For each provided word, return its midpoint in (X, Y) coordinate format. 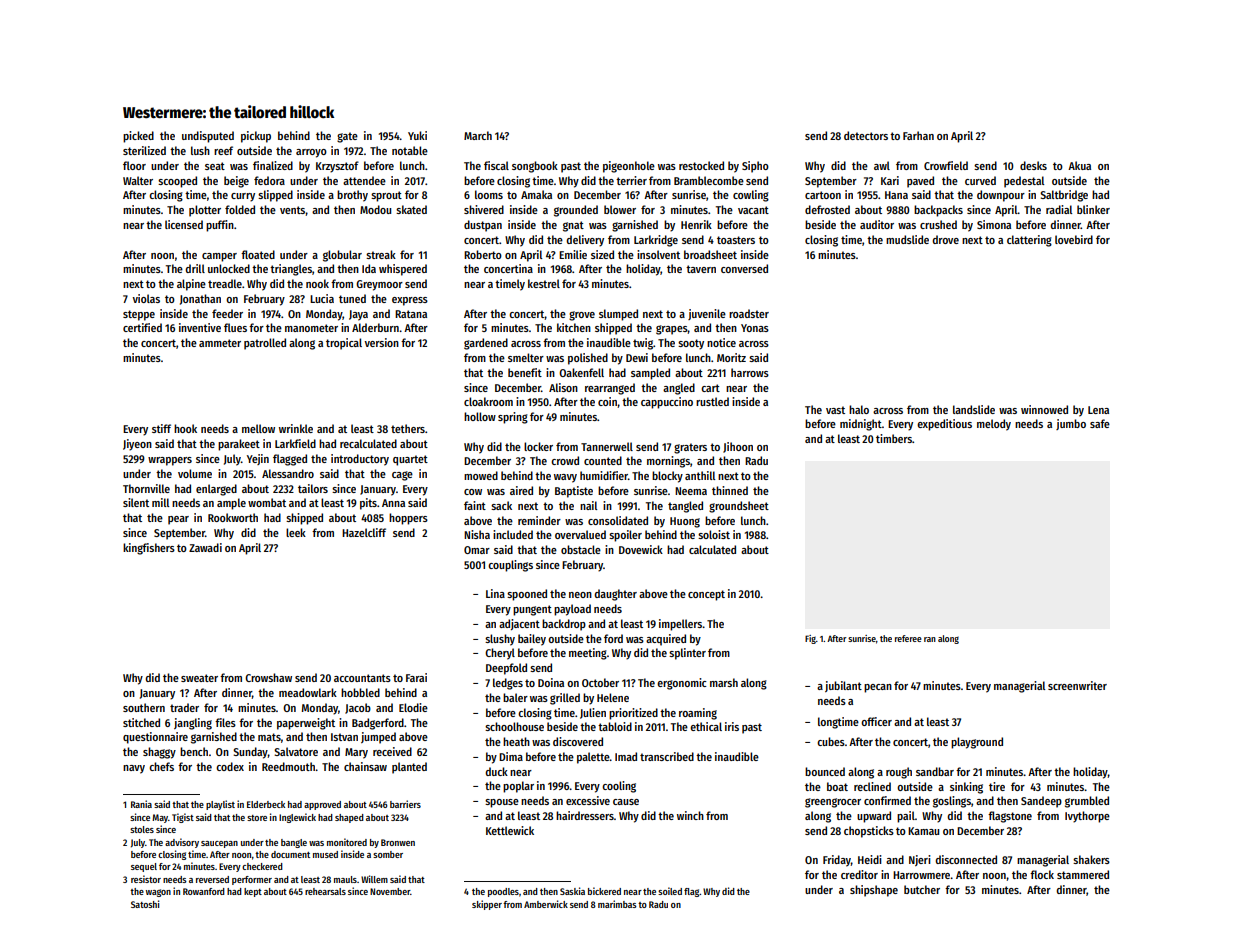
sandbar (935, 771)
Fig (810, 639)
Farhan (918, 135)
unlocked (229, 268)
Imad (626, 756)
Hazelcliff (364, 532)
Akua (1079, 165)
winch (690, 815)
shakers (1091, 859)
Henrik (696, 224)
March (478, 135)
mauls (345, 879)
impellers (680, 625)
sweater (199, 678)
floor (134, 165)
